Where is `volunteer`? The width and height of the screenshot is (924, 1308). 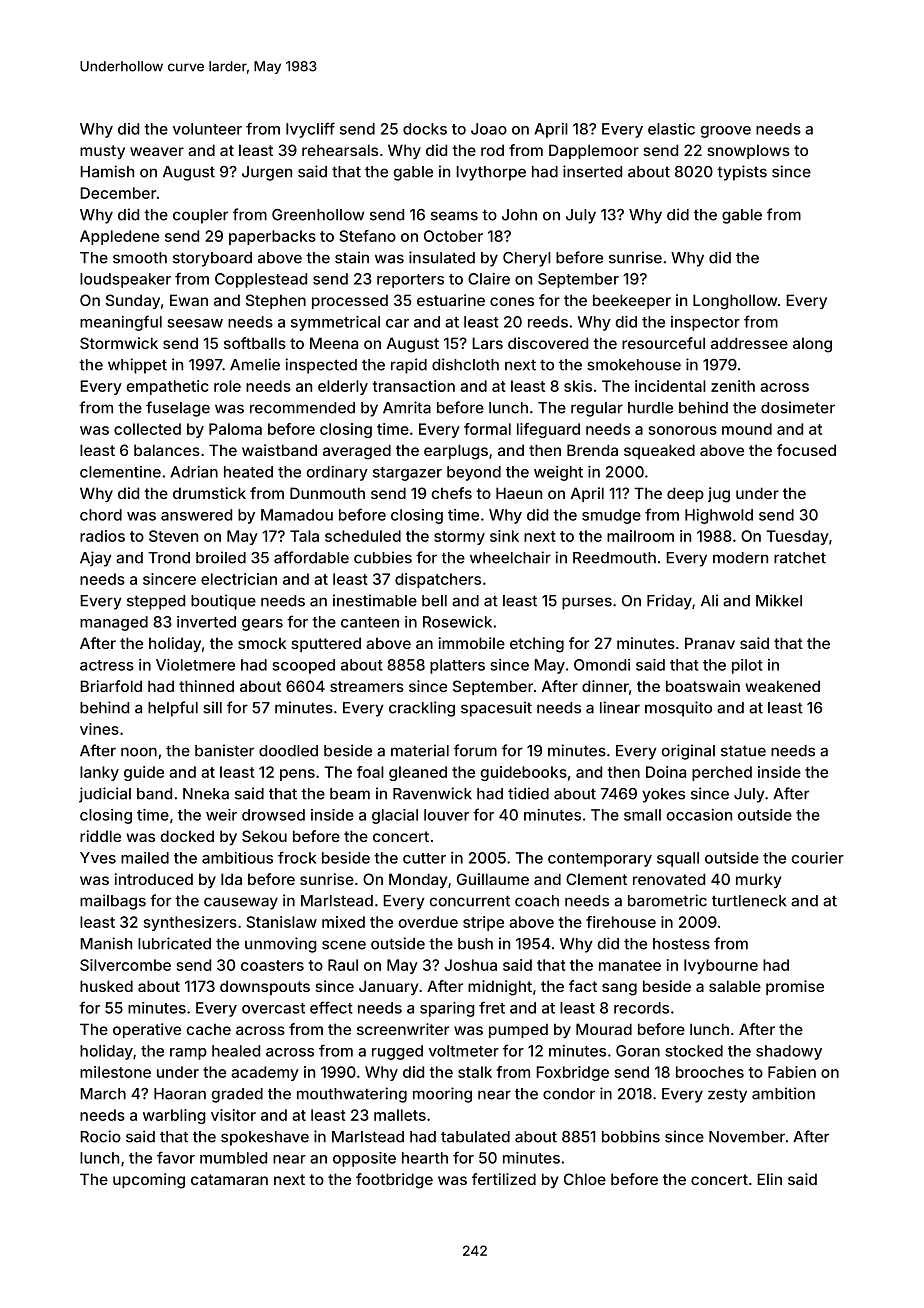 volunteer is located at coordinates (207, 129).
